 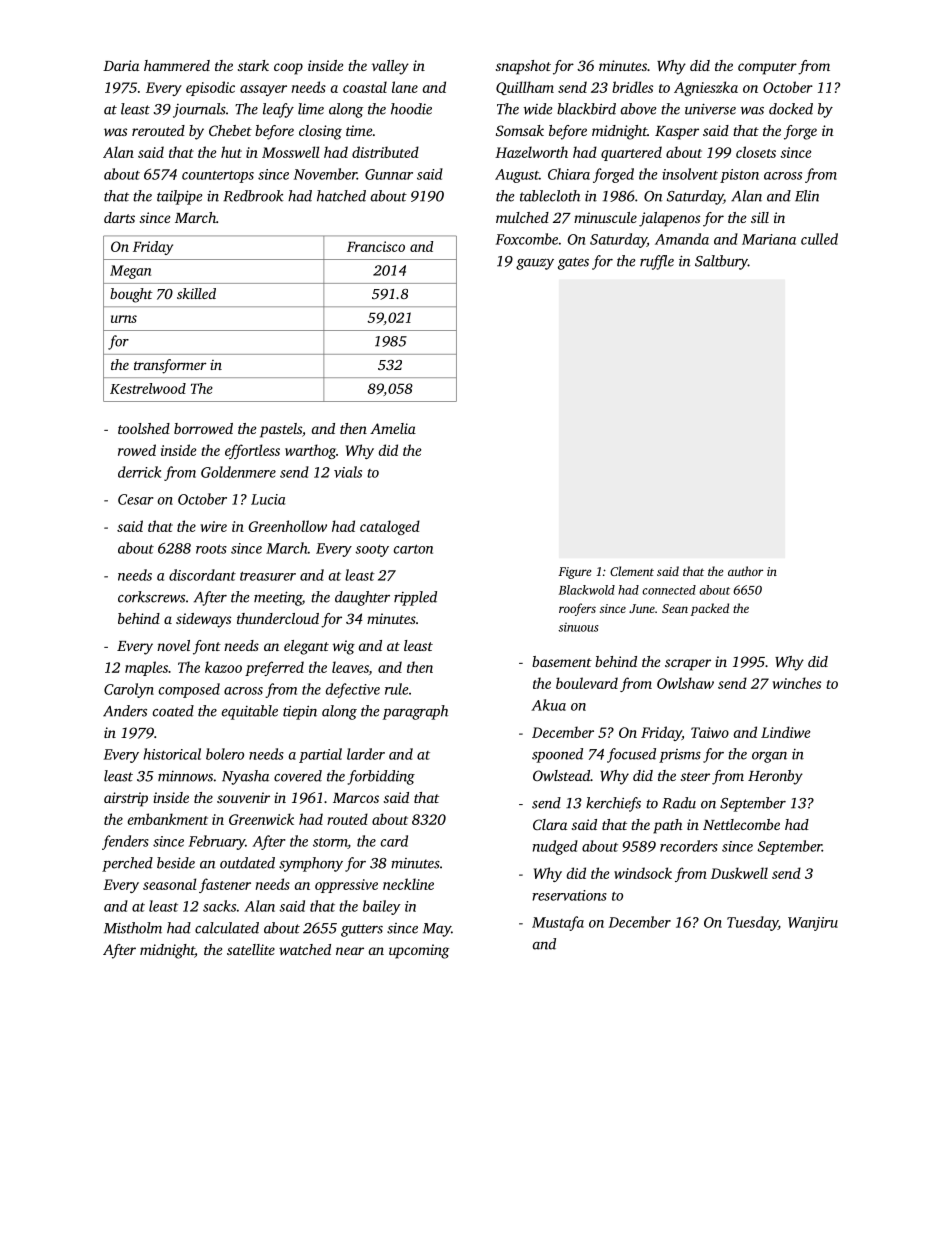 I want to click on Duskwell, so click(x=739, y=873).
